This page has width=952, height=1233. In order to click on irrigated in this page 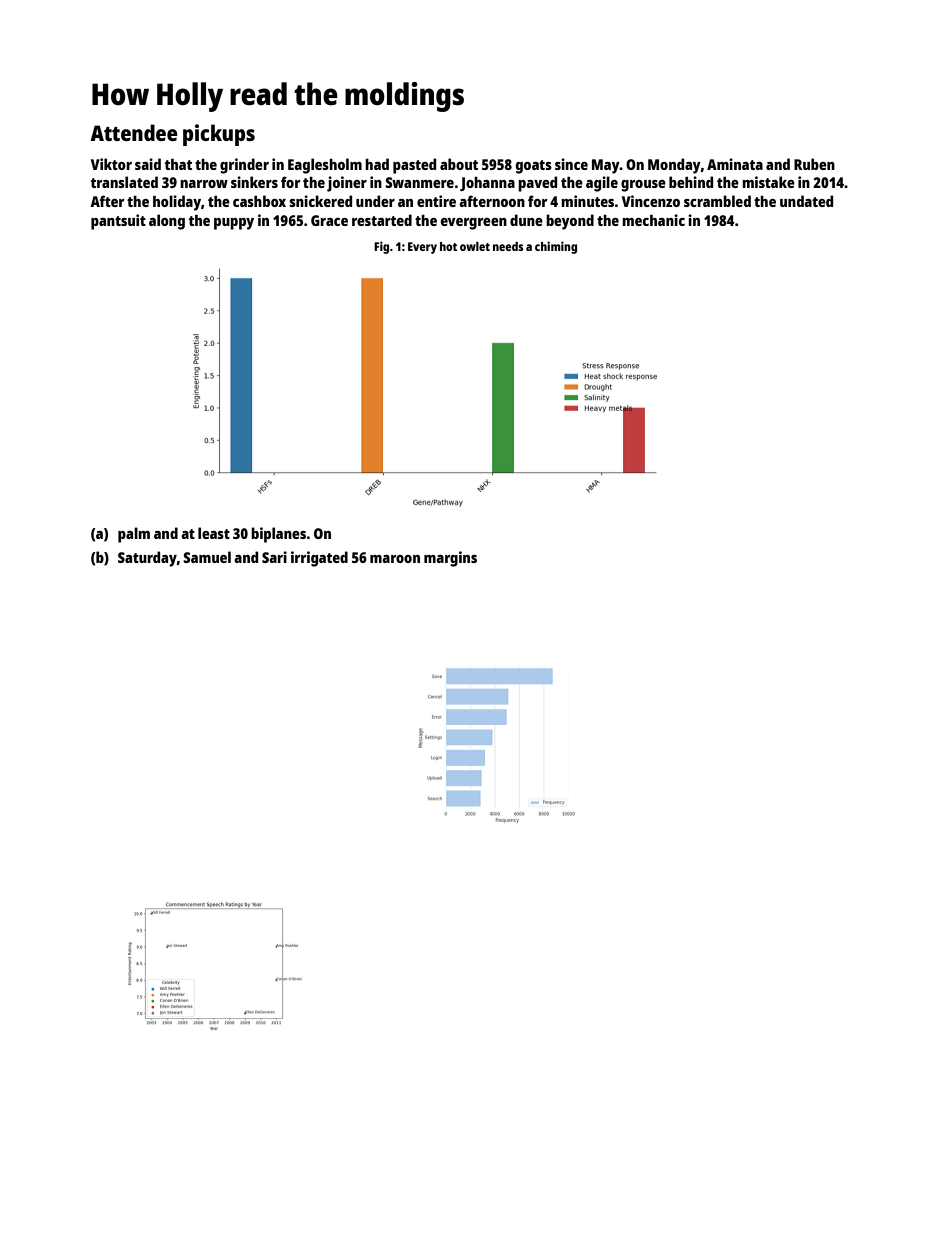, I will do `click(319, 559)`.
